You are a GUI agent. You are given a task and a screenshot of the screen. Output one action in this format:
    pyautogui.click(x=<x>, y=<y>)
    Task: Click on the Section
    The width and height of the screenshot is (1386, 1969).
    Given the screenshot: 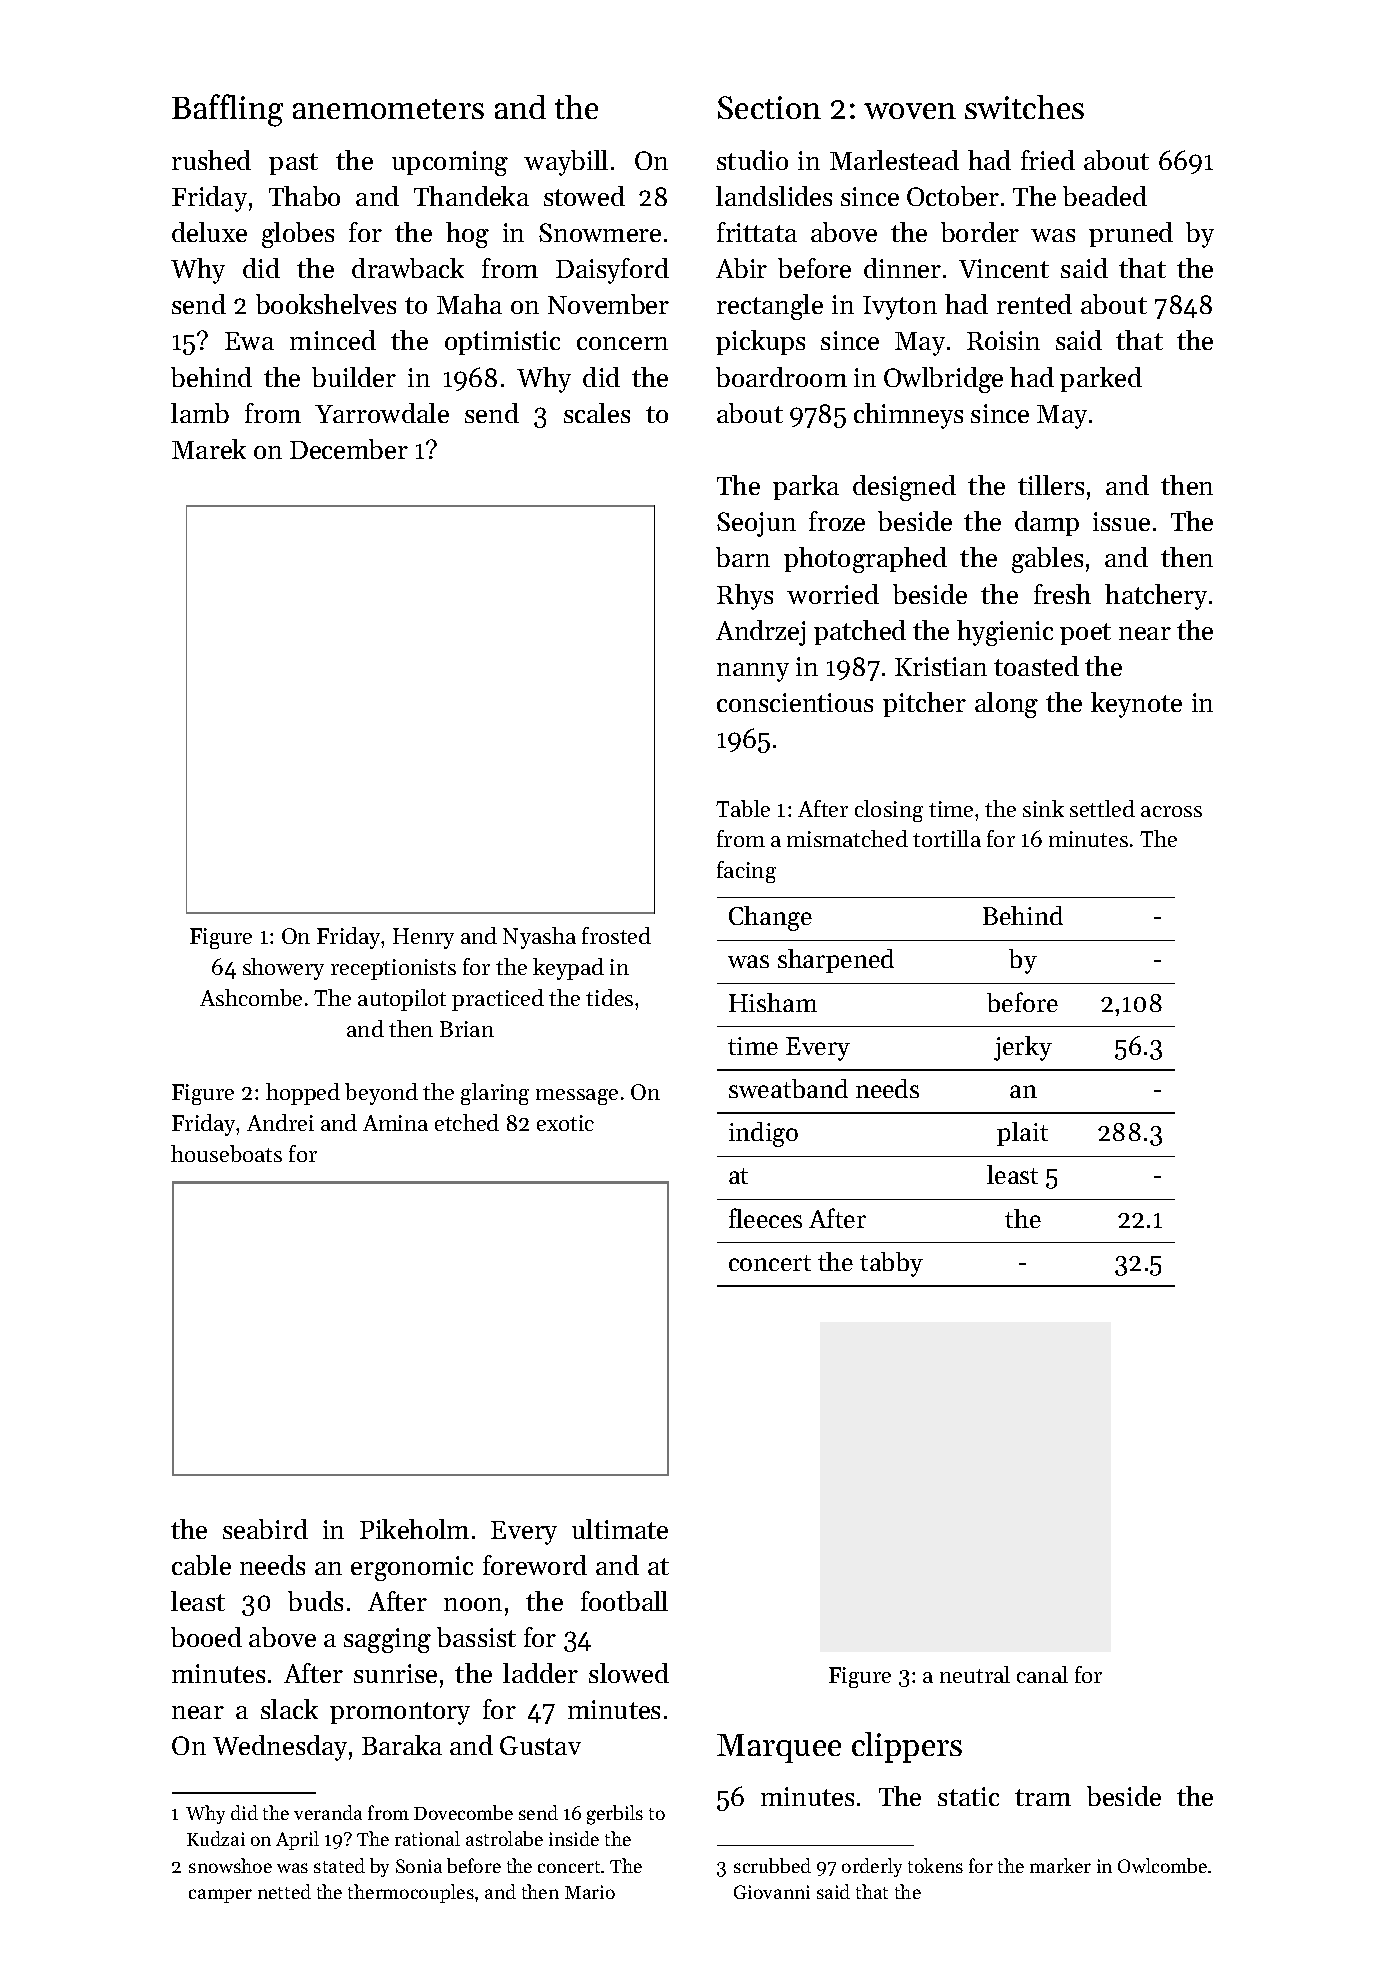 What is the action you would take?
    pyautogui.click(x=769, y=107)
